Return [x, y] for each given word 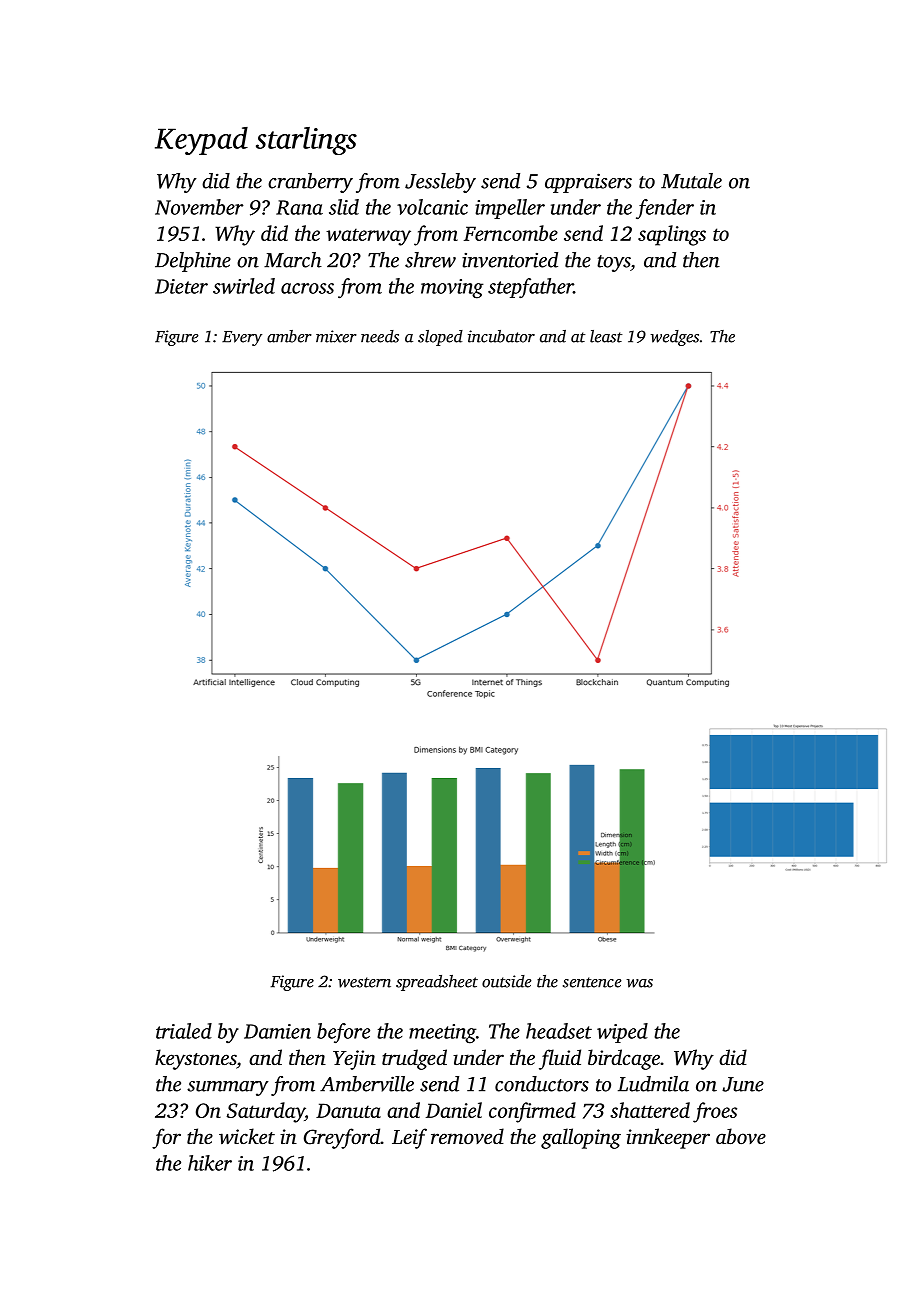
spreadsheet [437, 983]
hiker [210, 1163]
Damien [277, 1031]
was [639, 983]
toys [614, 263]
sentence [592, 982]
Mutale [691, 181]
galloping [581, 1138]
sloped [440, 338]
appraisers [588, 183]
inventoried [510, 260]
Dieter [181, 286]
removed [467, 1136]
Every [242, 338]
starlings [306, 141]
